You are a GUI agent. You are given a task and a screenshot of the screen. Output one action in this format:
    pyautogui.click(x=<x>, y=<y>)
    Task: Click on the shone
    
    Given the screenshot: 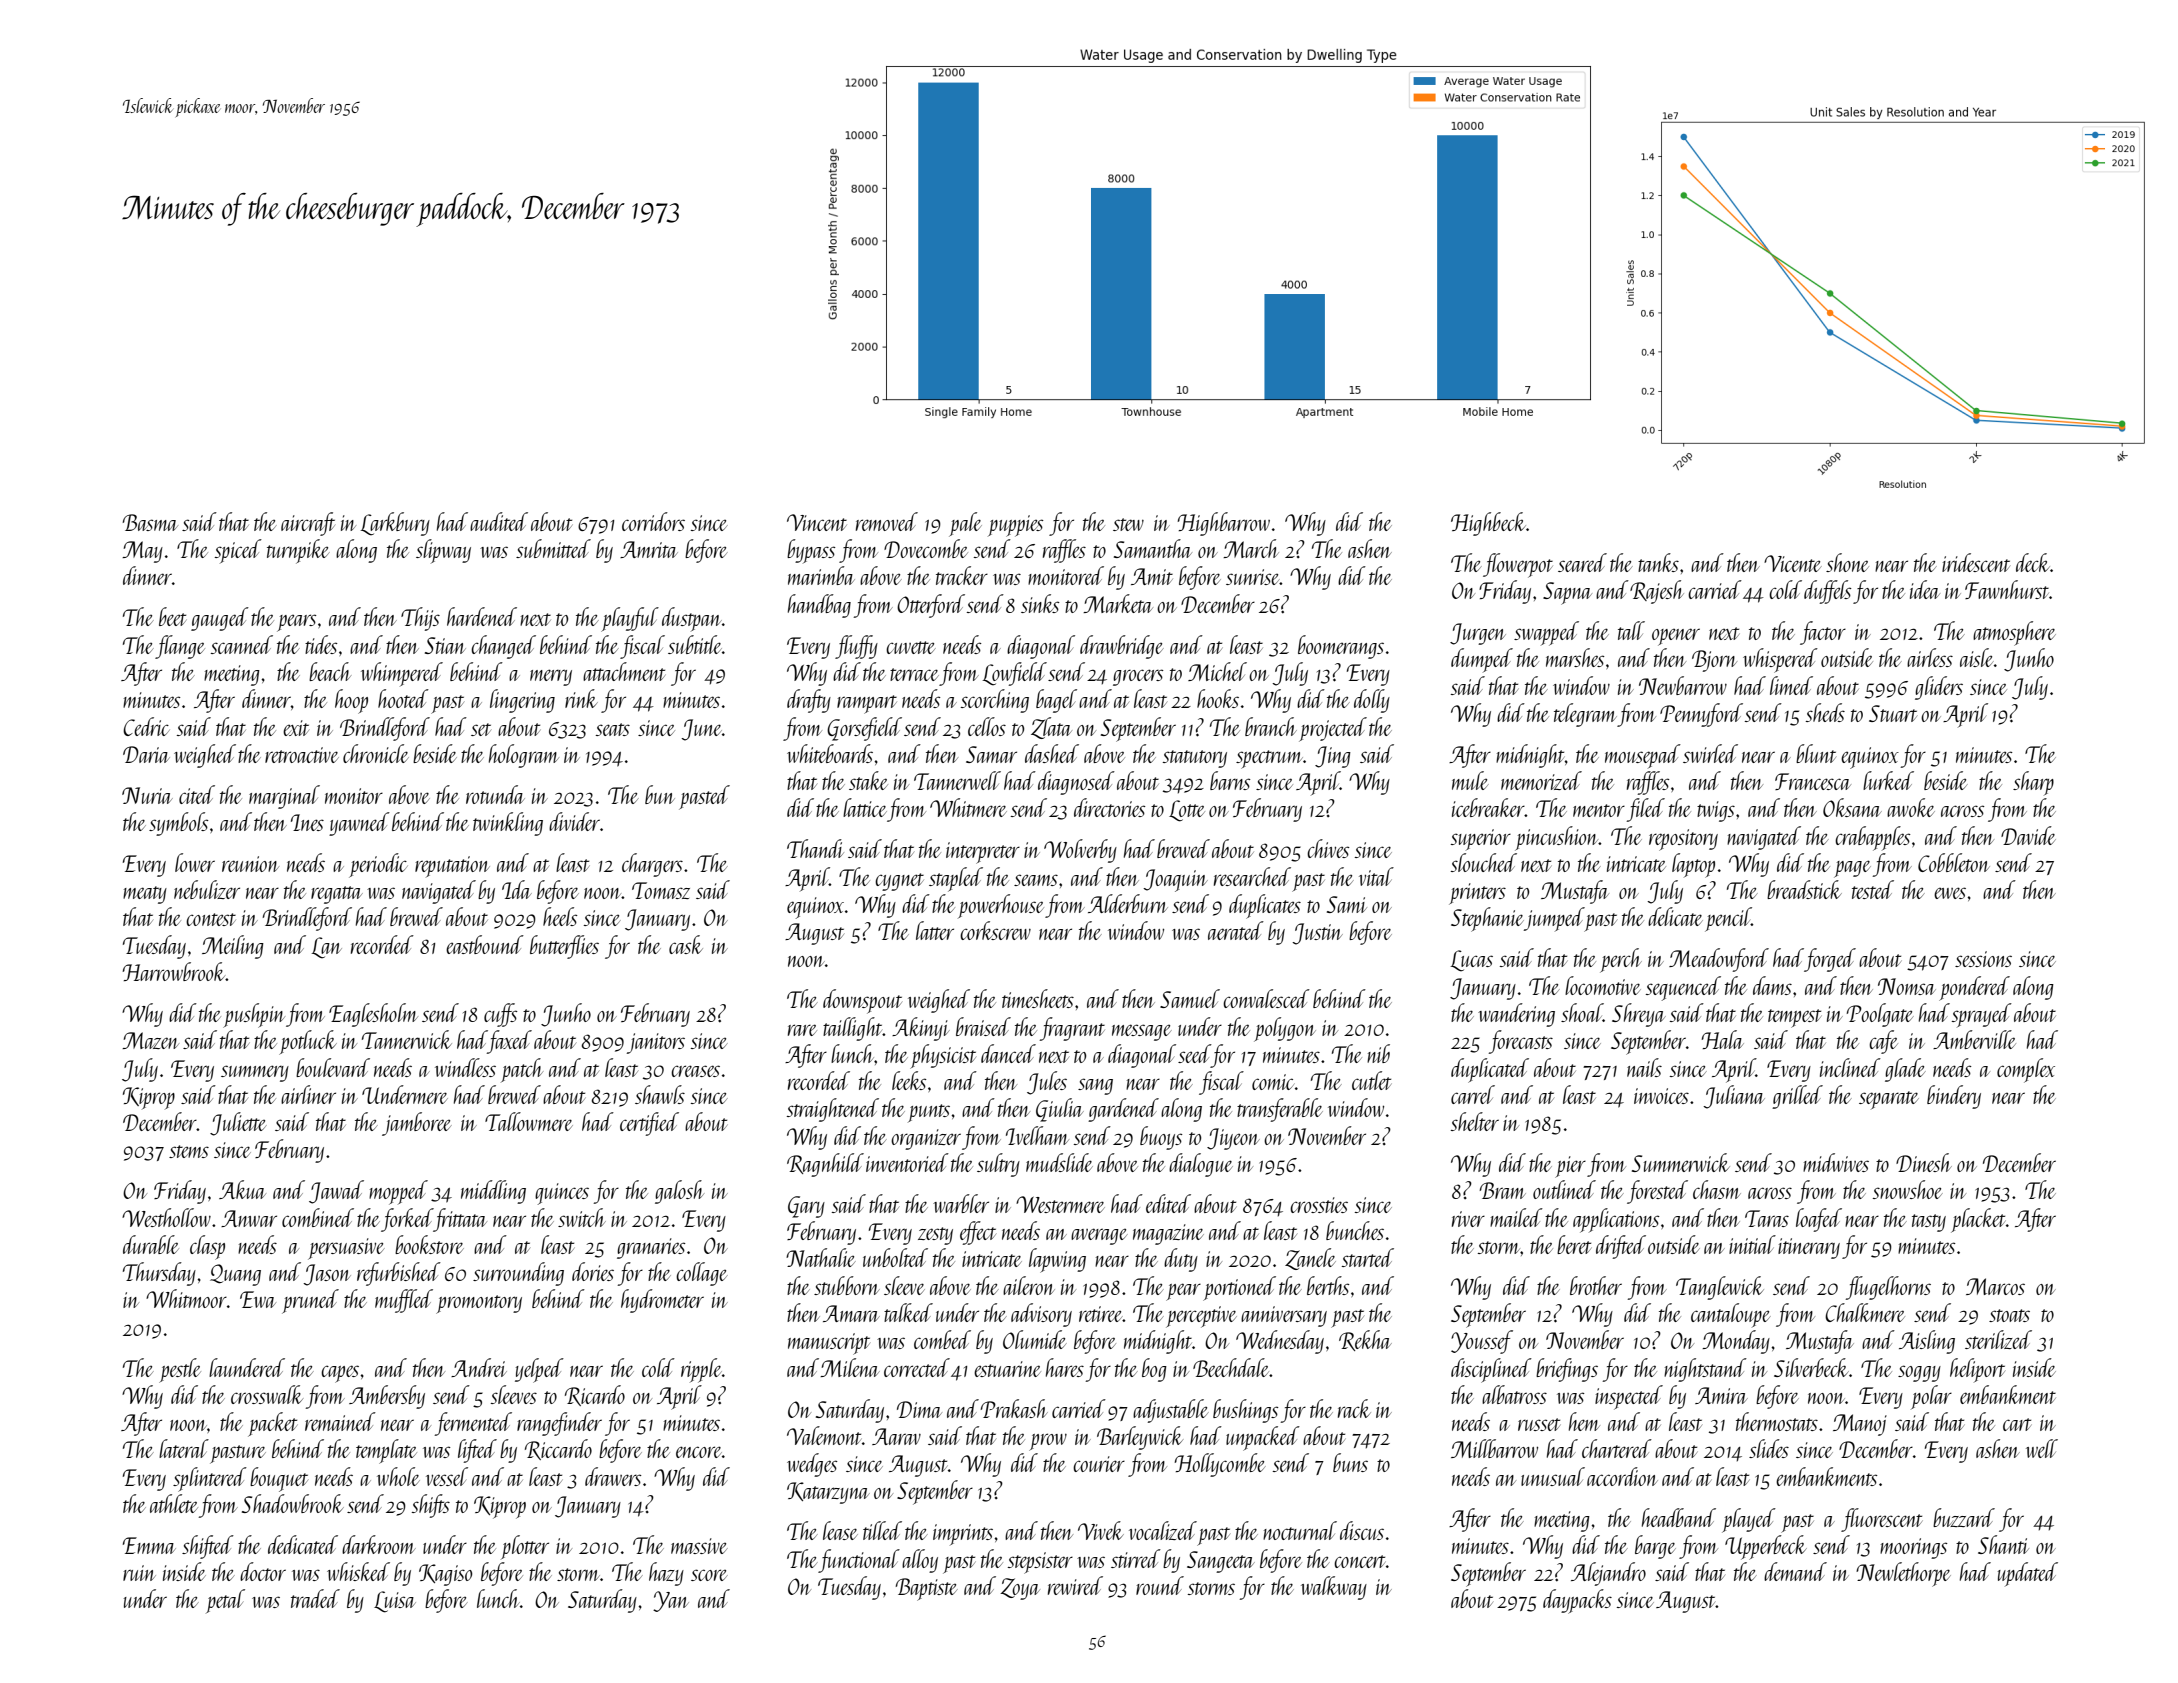 What is the action you would take?
    pyautogui.click(x=1847, y=562)
